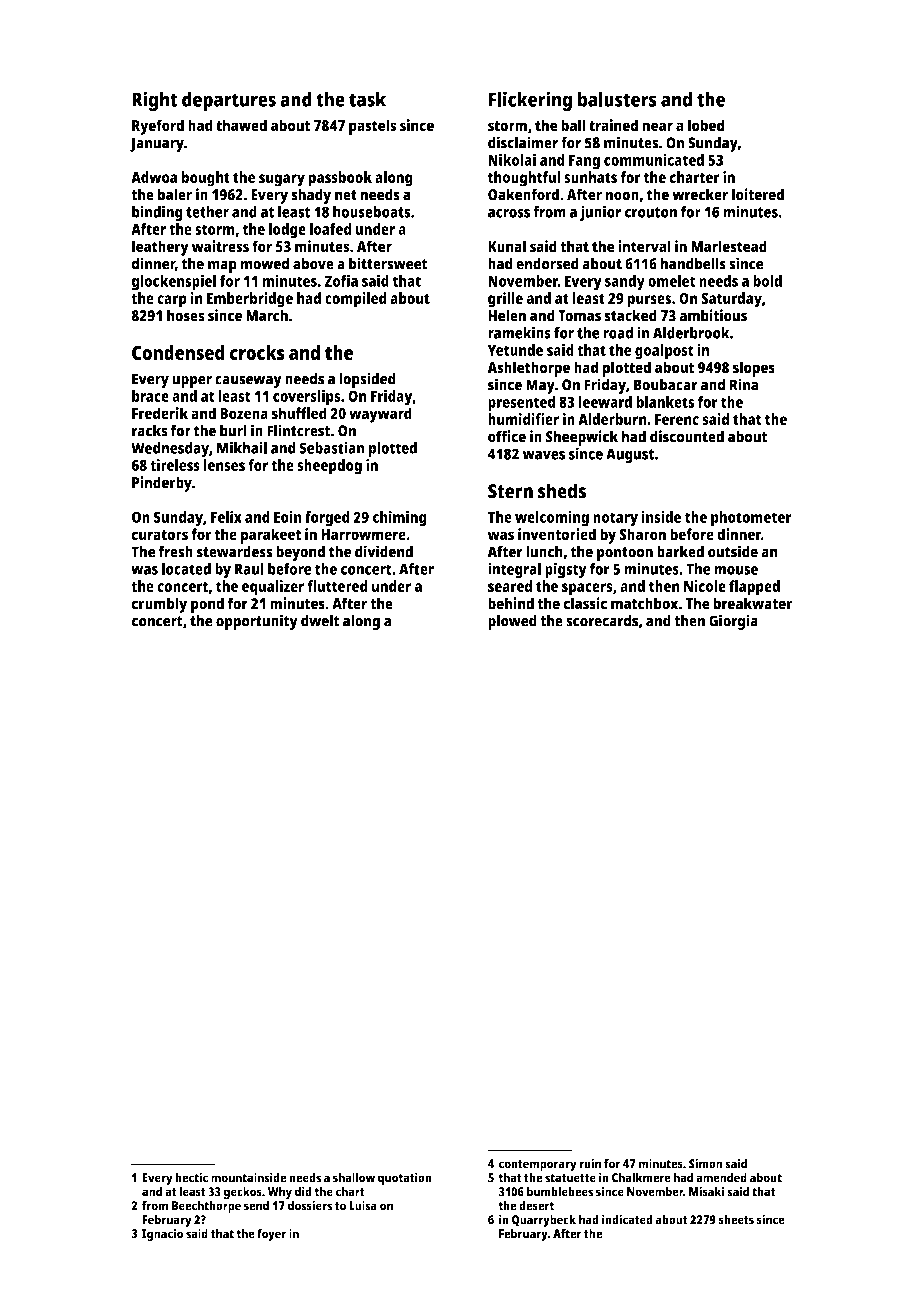 The height and width of the page is (1314, 924). What do you see at coordinates (523, 194) in the page?
I see `Oakenford` at bounding box center [523, 194].
